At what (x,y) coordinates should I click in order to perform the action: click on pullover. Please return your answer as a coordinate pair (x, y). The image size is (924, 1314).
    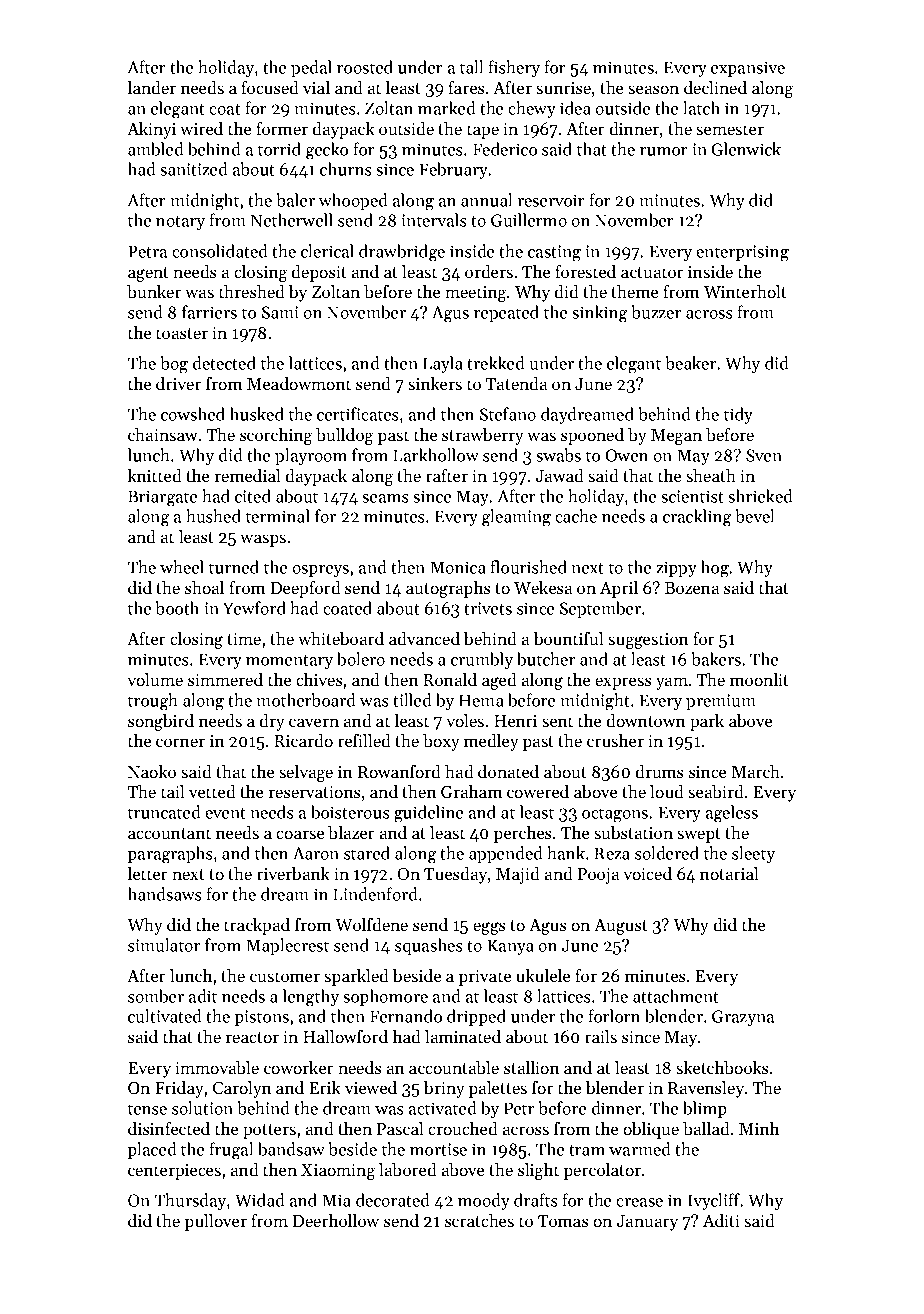
    Looking at the image, I should click on (216, 1222).
